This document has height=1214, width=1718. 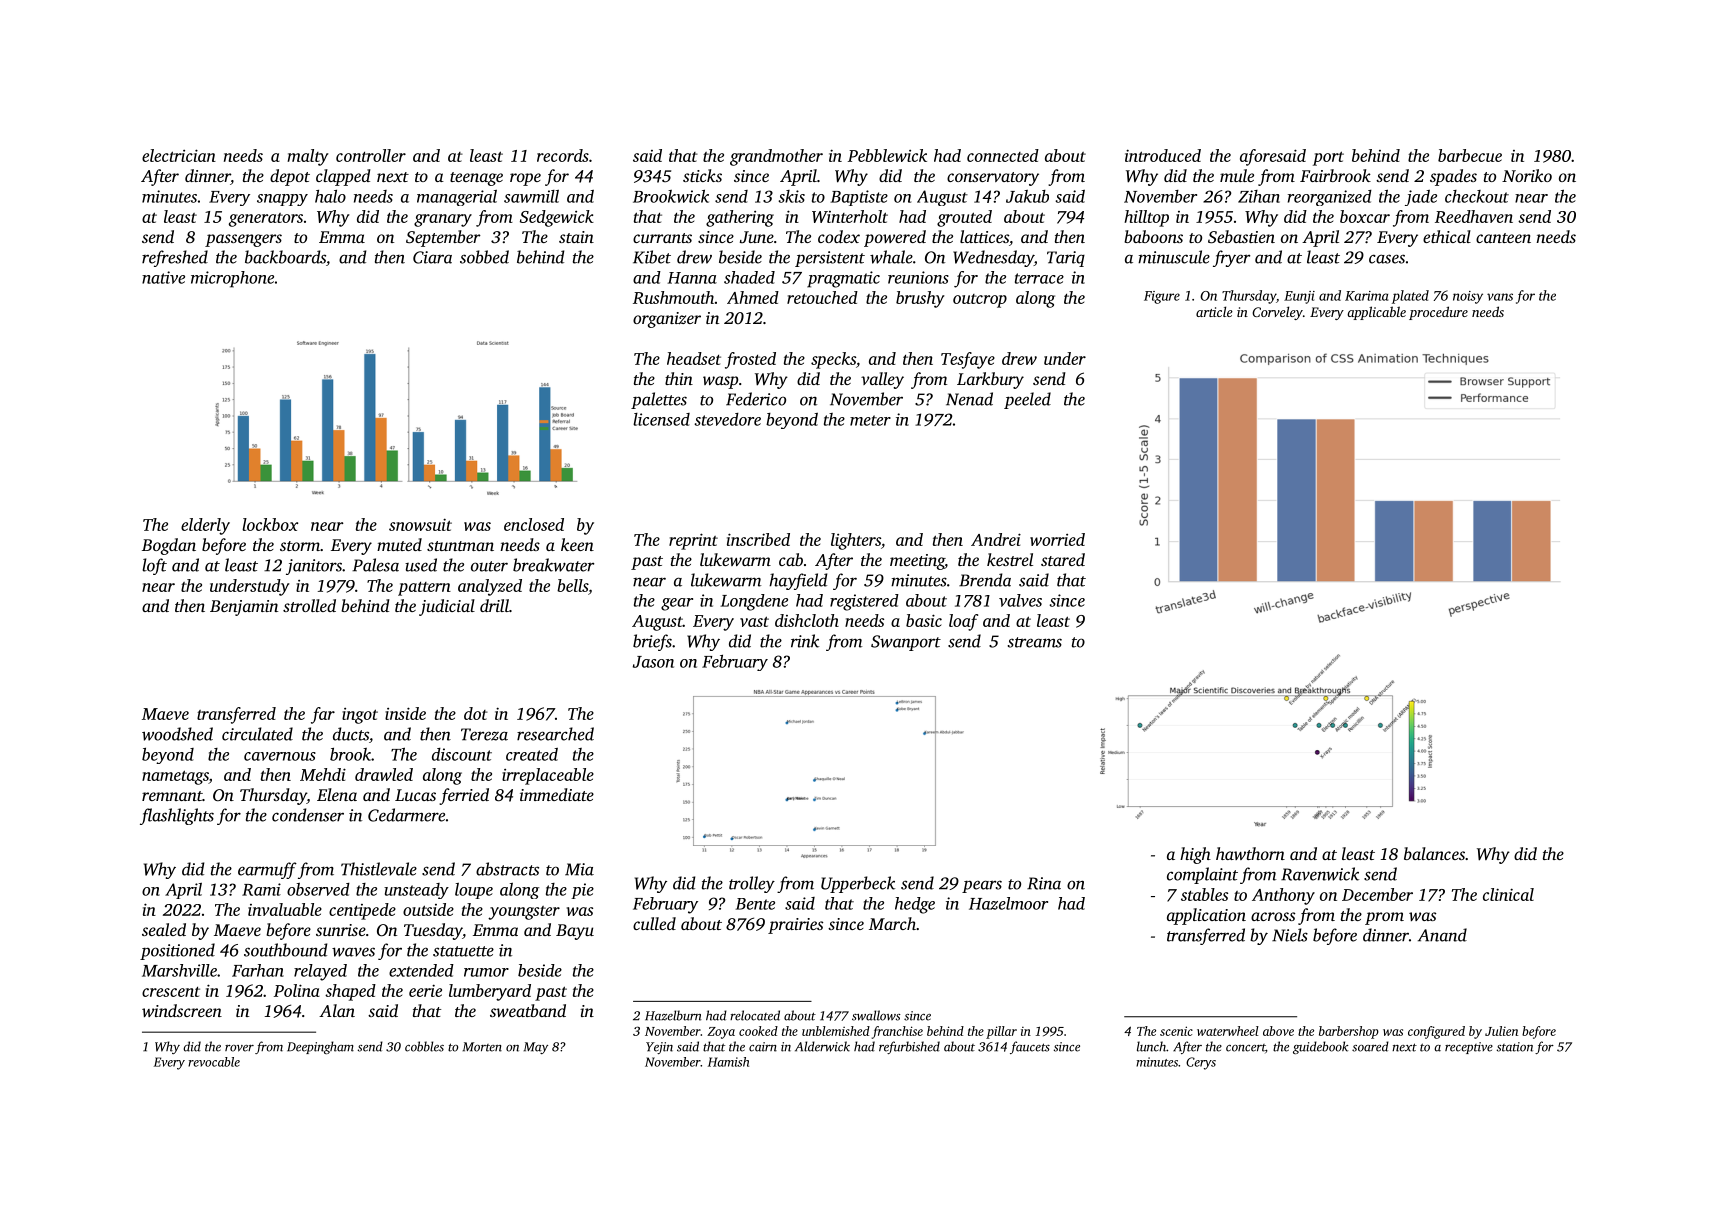 I want to click on station, so click(x=1515, y=1047).
